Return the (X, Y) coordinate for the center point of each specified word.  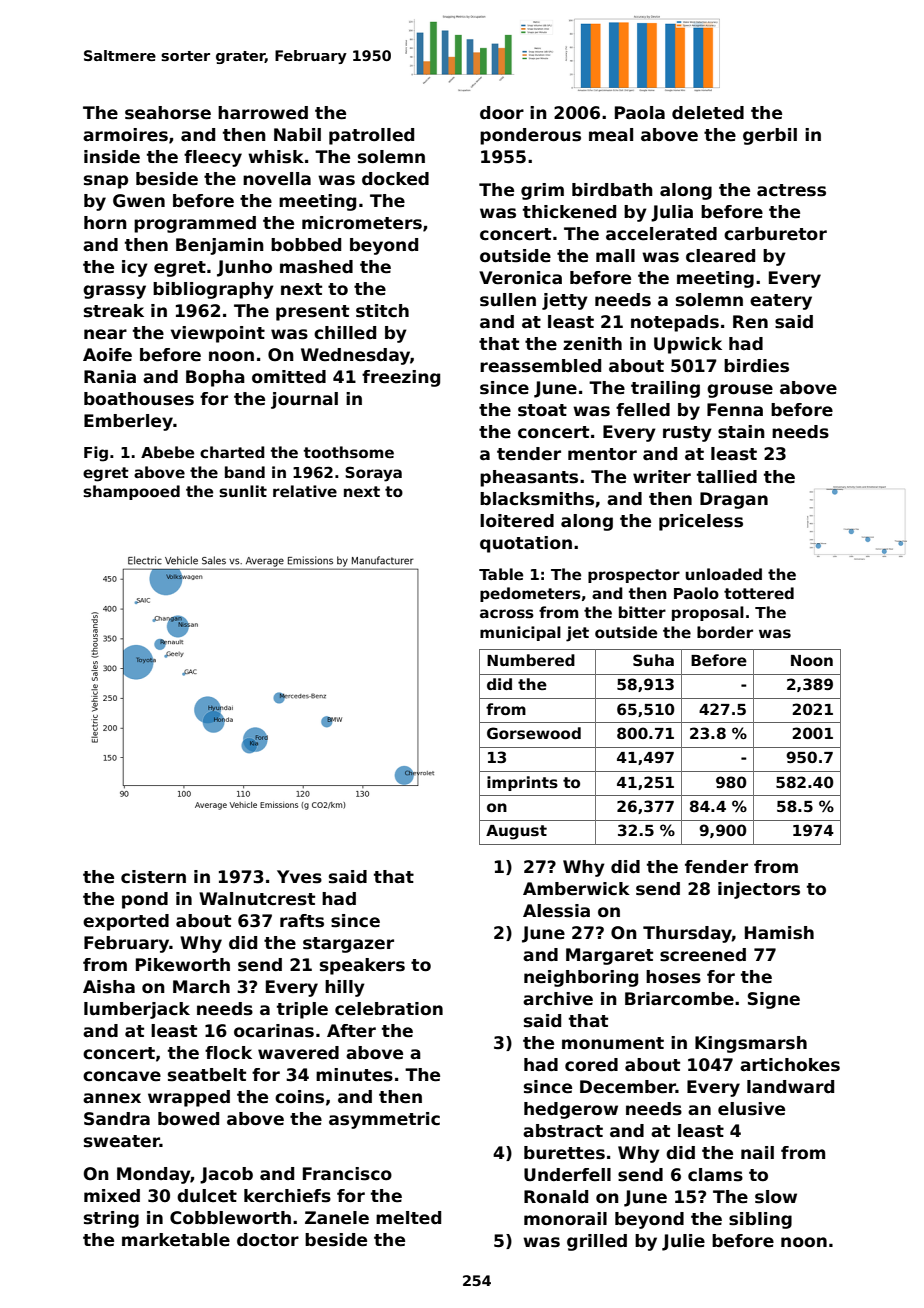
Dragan (734, 500)
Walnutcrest (257, 899)
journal (304, 400)
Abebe (167, 452)
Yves (299, 877)
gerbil (770, 136)
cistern (153, 877)
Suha (653, 660)
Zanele (337, 1218)
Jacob (226, 1175)
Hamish (779, 933)
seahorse (168, 113)
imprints (522, 783)
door (502, 113)
